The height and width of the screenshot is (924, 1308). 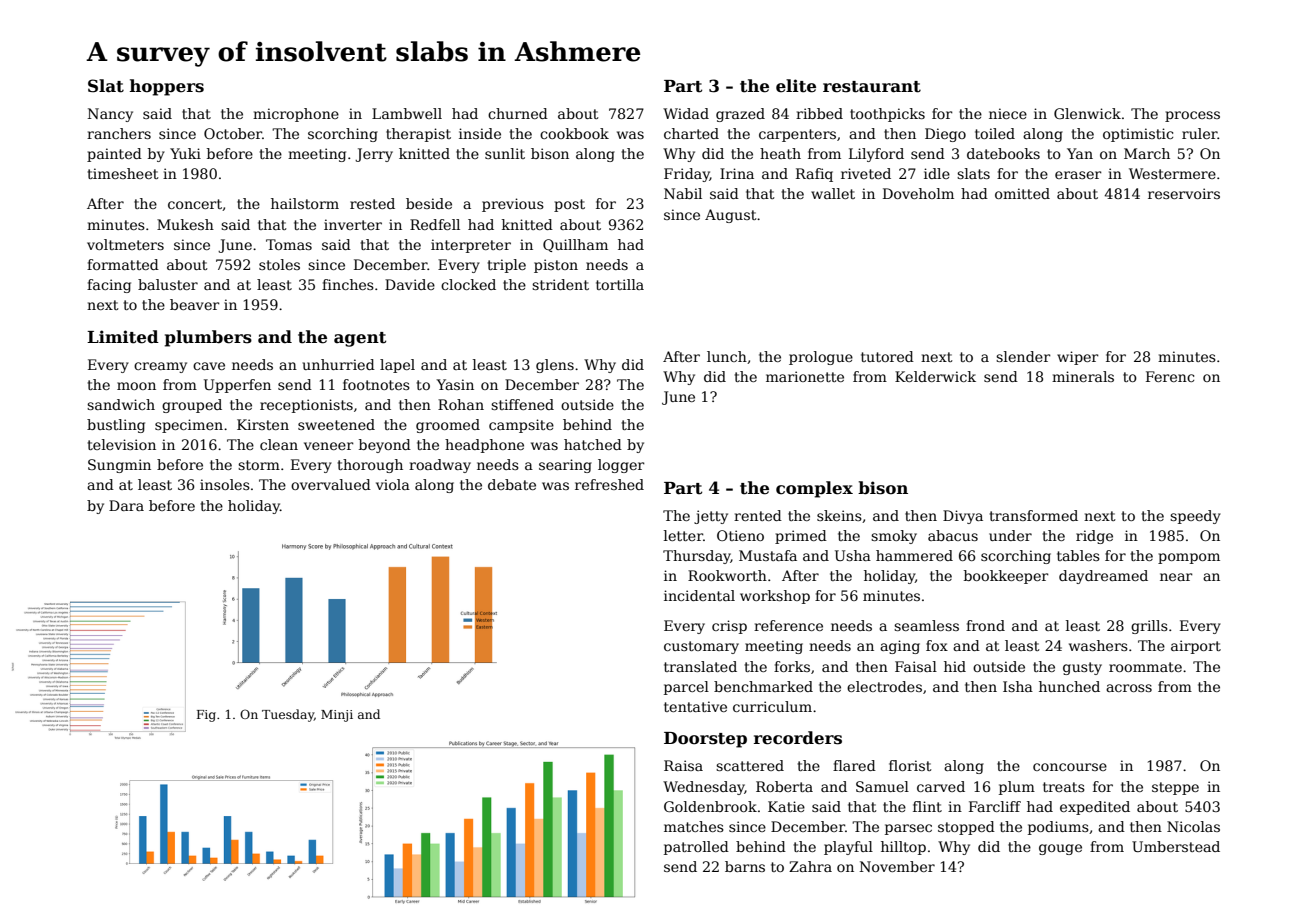 What do you see at coordinates (1083, 376) in the screenshot?
I see `minerals` at bounding box center [1083, 376].
